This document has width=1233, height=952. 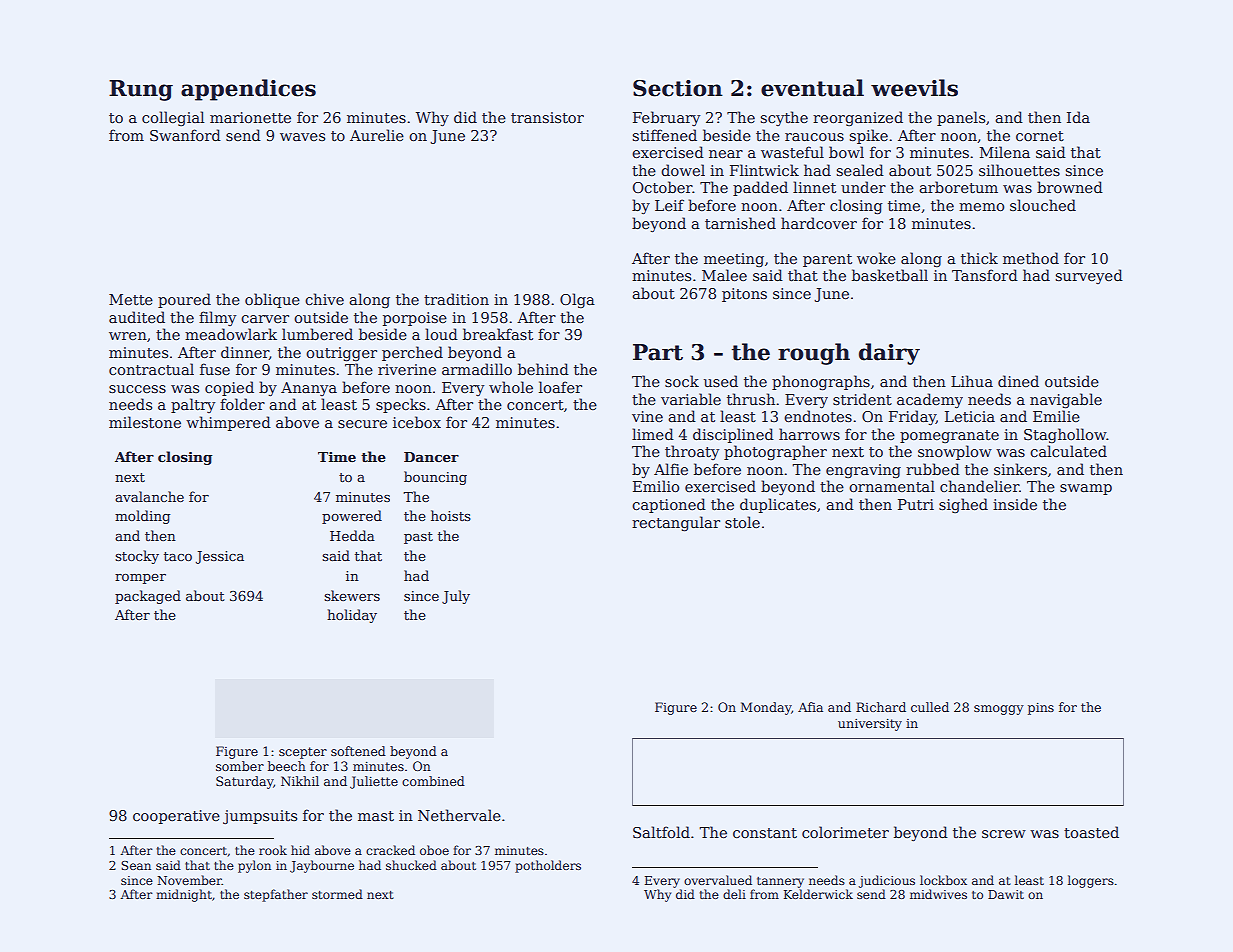 What do you see at coordinates (721, 381) in the document?
I see `used` at bounding box center [721, 381].
